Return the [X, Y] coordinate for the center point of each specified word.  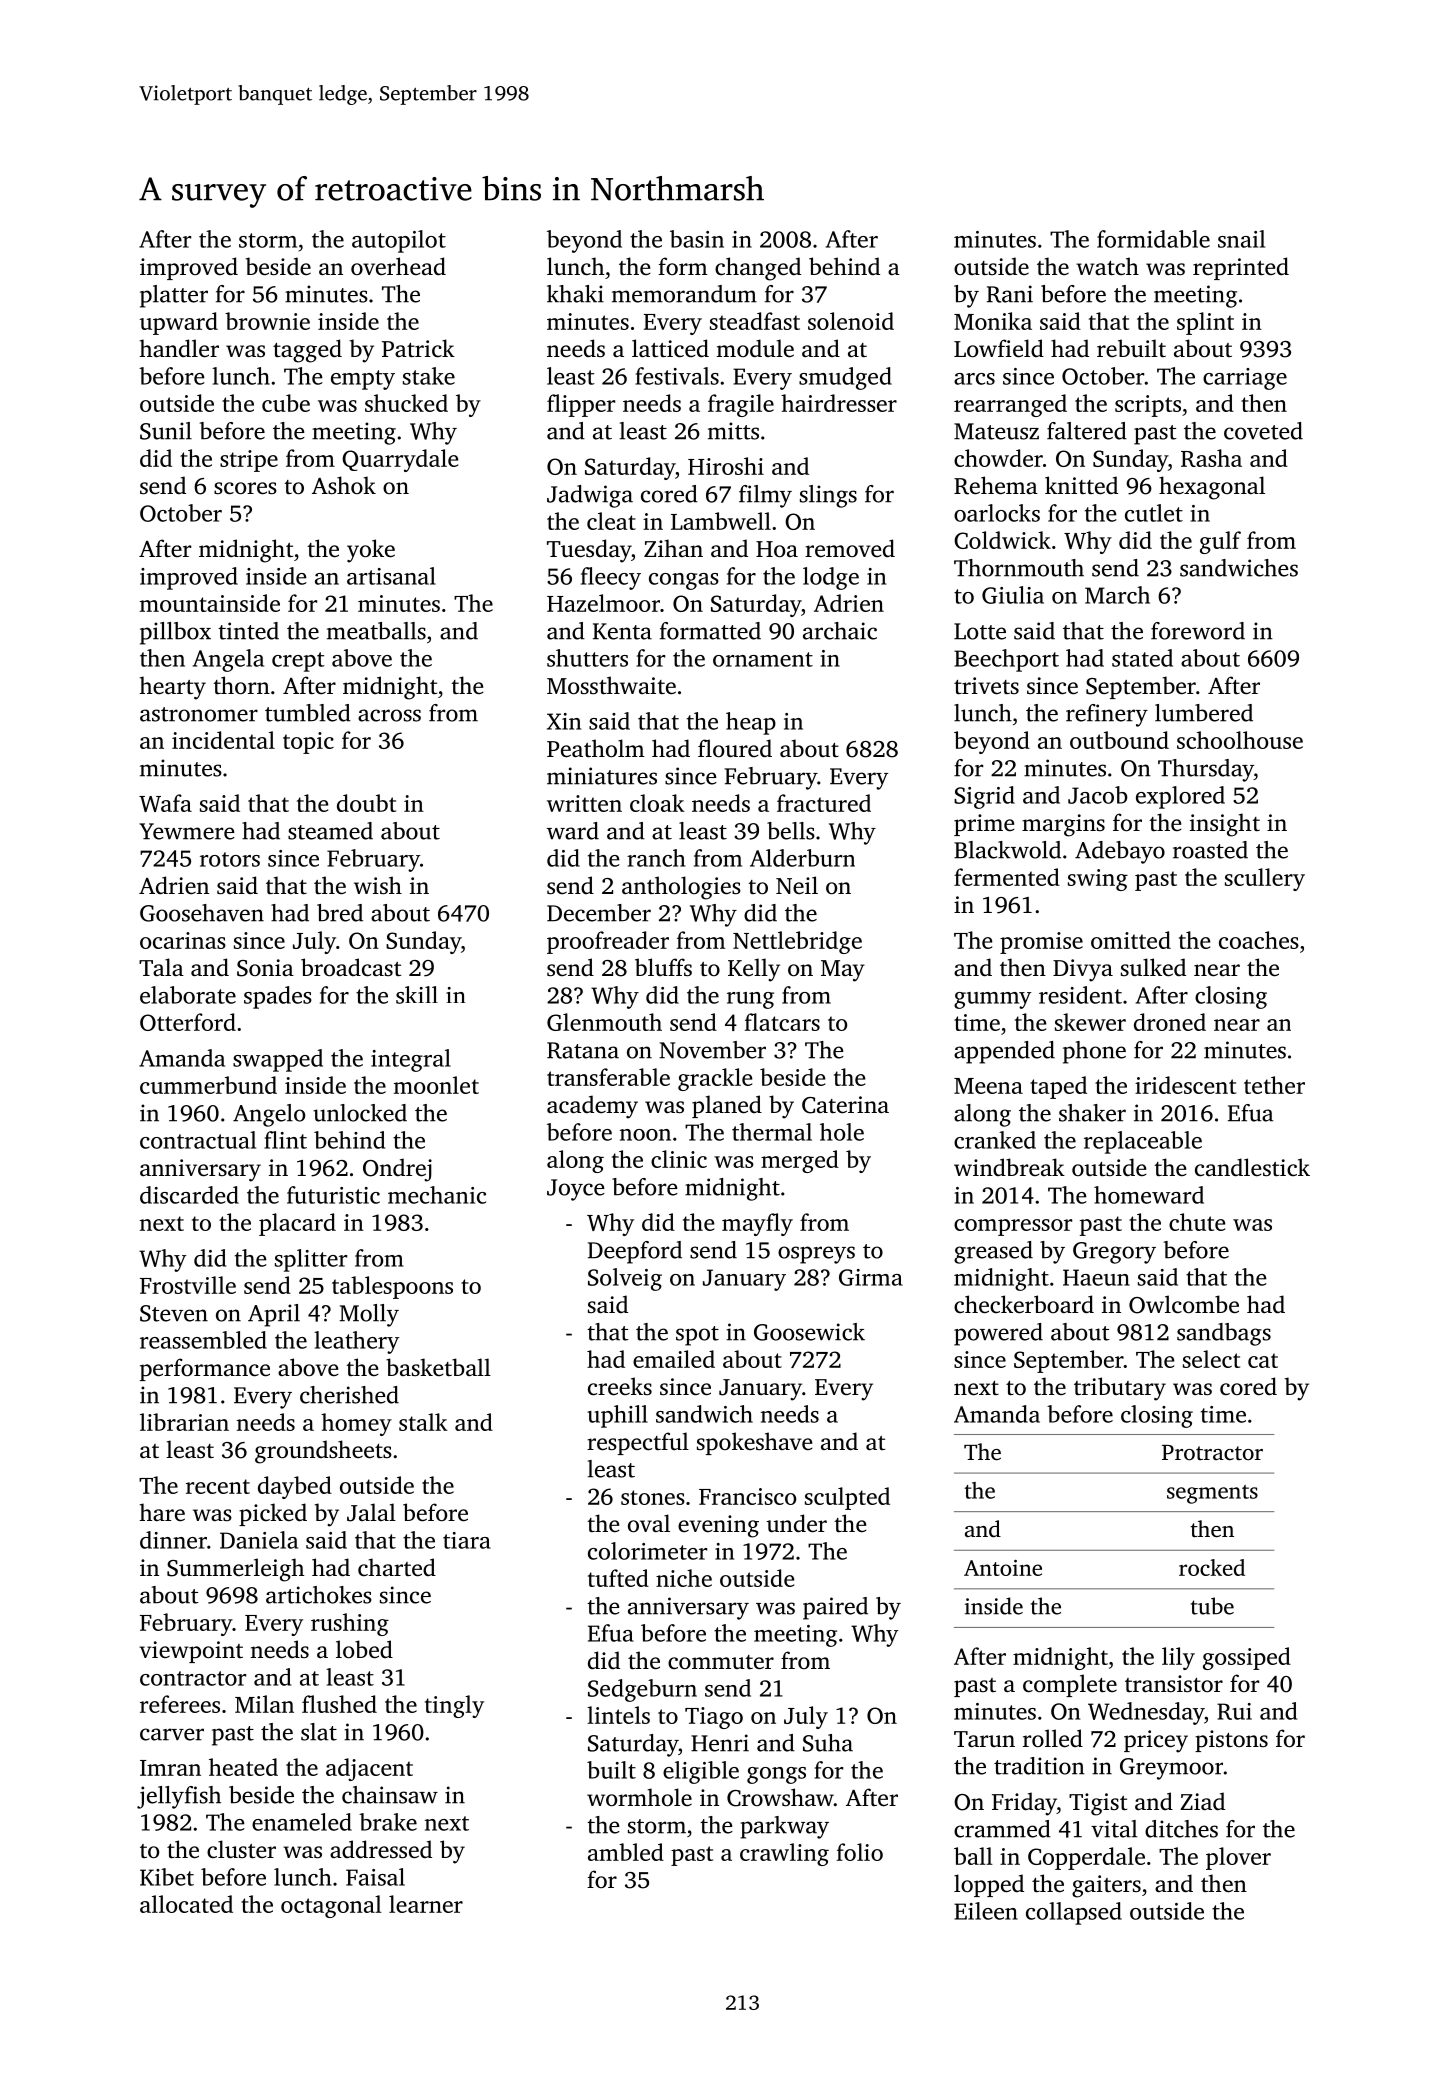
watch [1107, 266]
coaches [1259, 940]
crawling [784, 1854]
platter [174, 296]
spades [278, 997]
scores [245, 488]
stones [653, 1497]
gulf [1220, 542]
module [755, 348]
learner [426, 1904]
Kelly [754, 970]
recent [218, 1486]
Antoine [1003, 1568]
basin [697, 239]
